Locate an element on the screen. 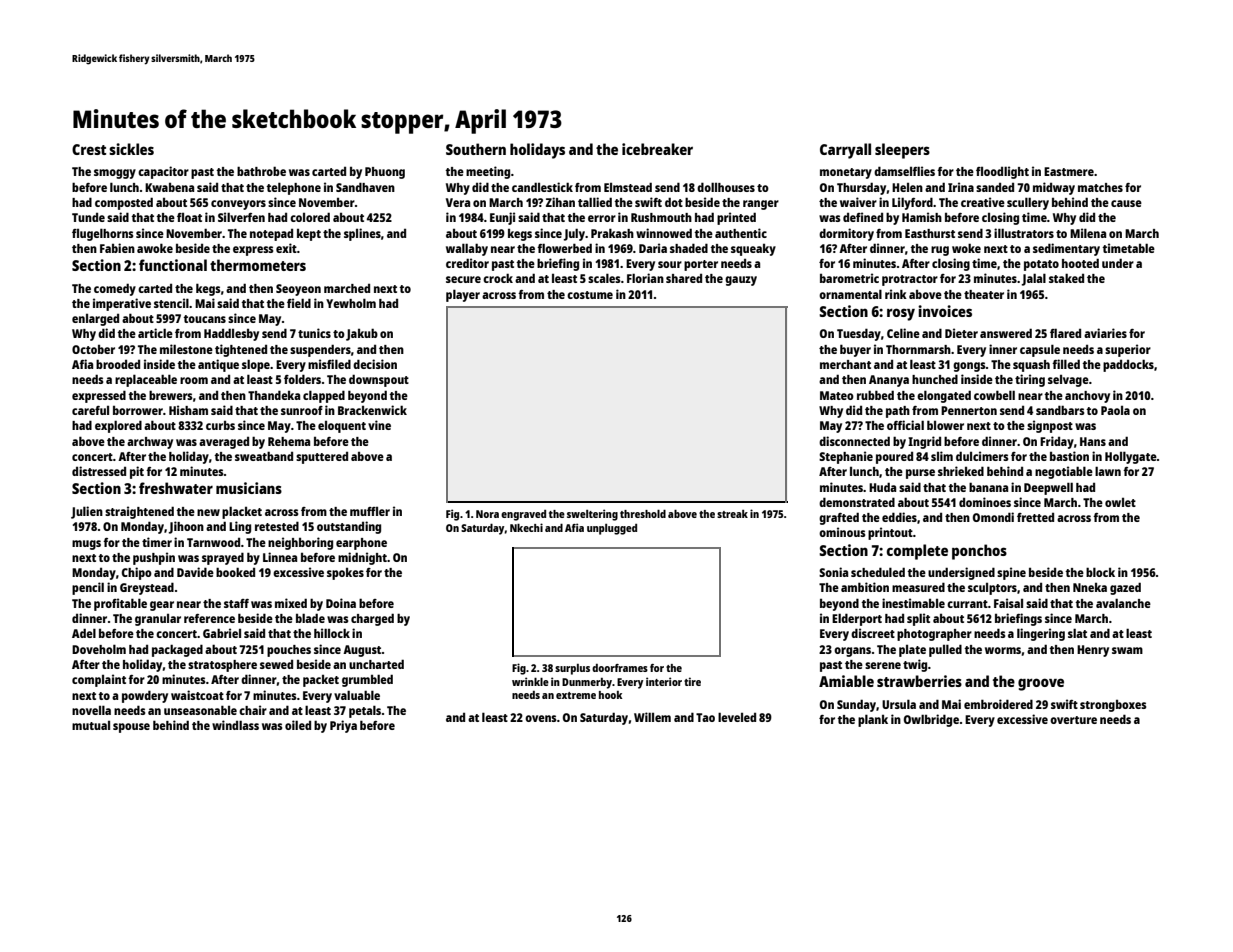  freshwater is located at coordinates (176, 488).
